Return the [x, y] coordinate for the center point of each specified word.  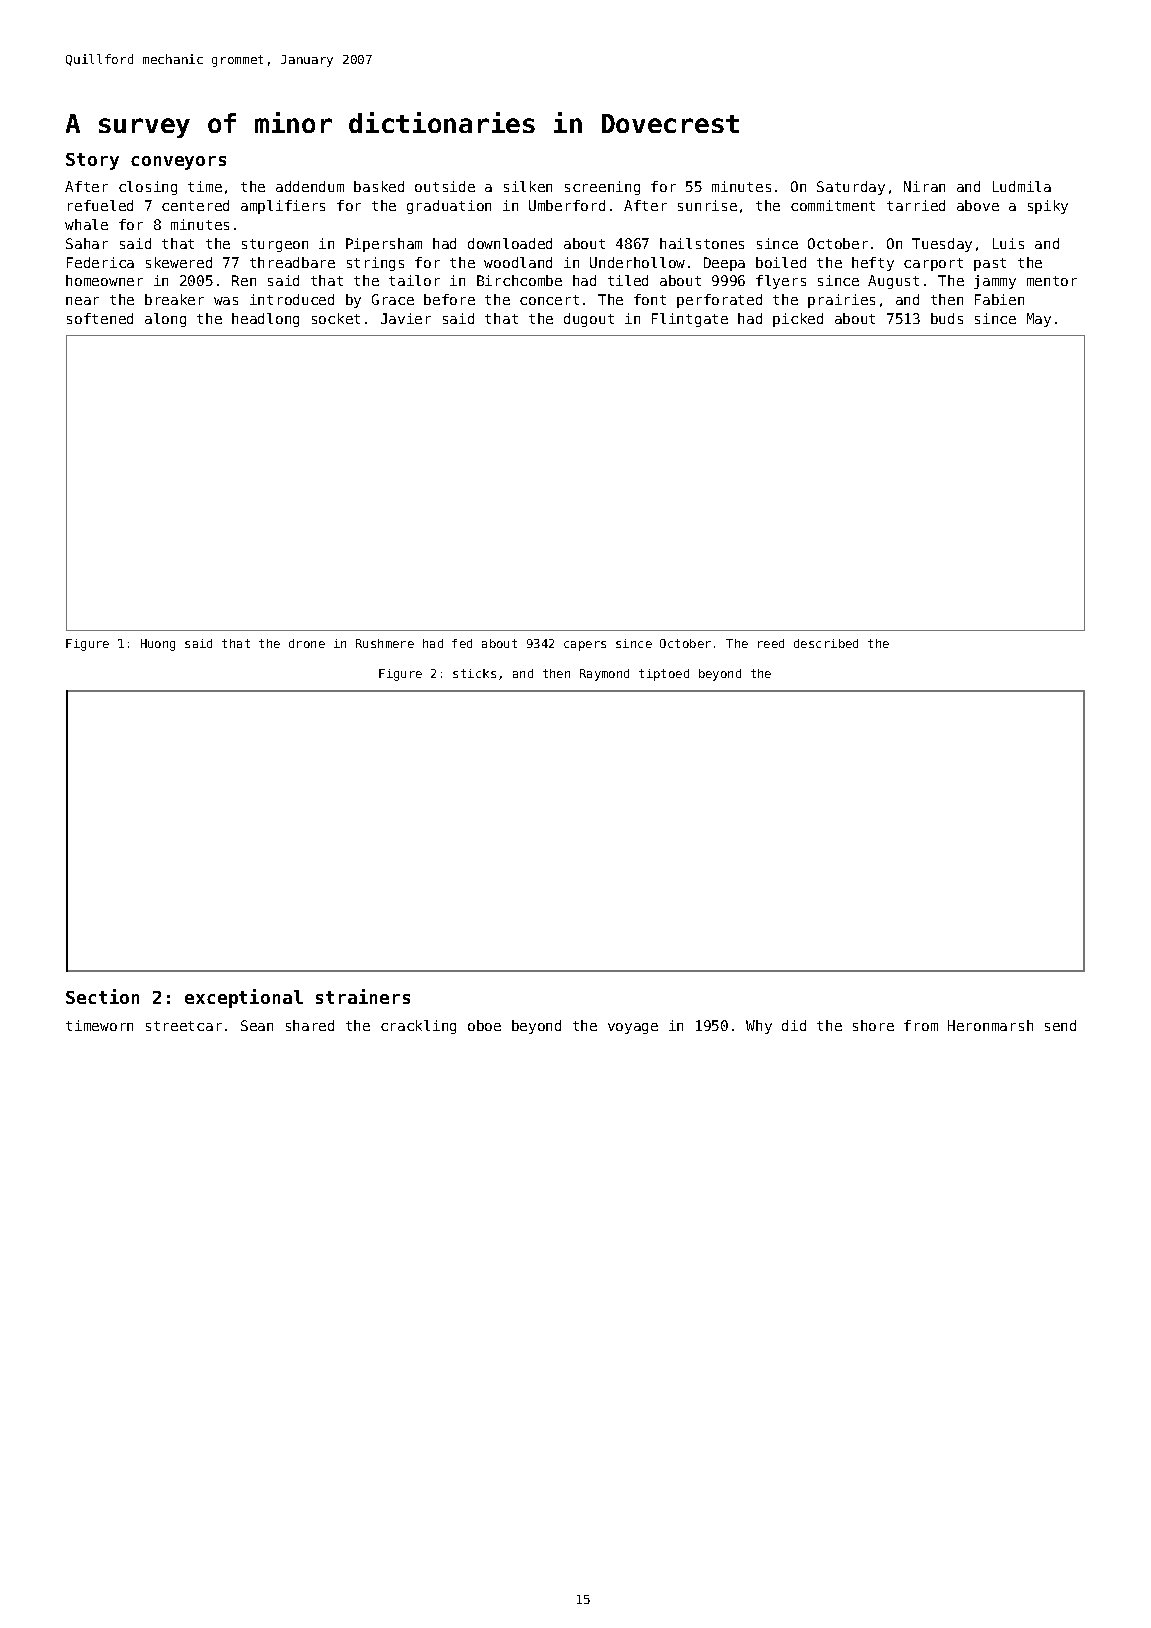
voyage [633, 1028]
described [826, 643]
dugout [589, 320]
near [82, 301]
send [1060, 1025]
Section [102, 996]
